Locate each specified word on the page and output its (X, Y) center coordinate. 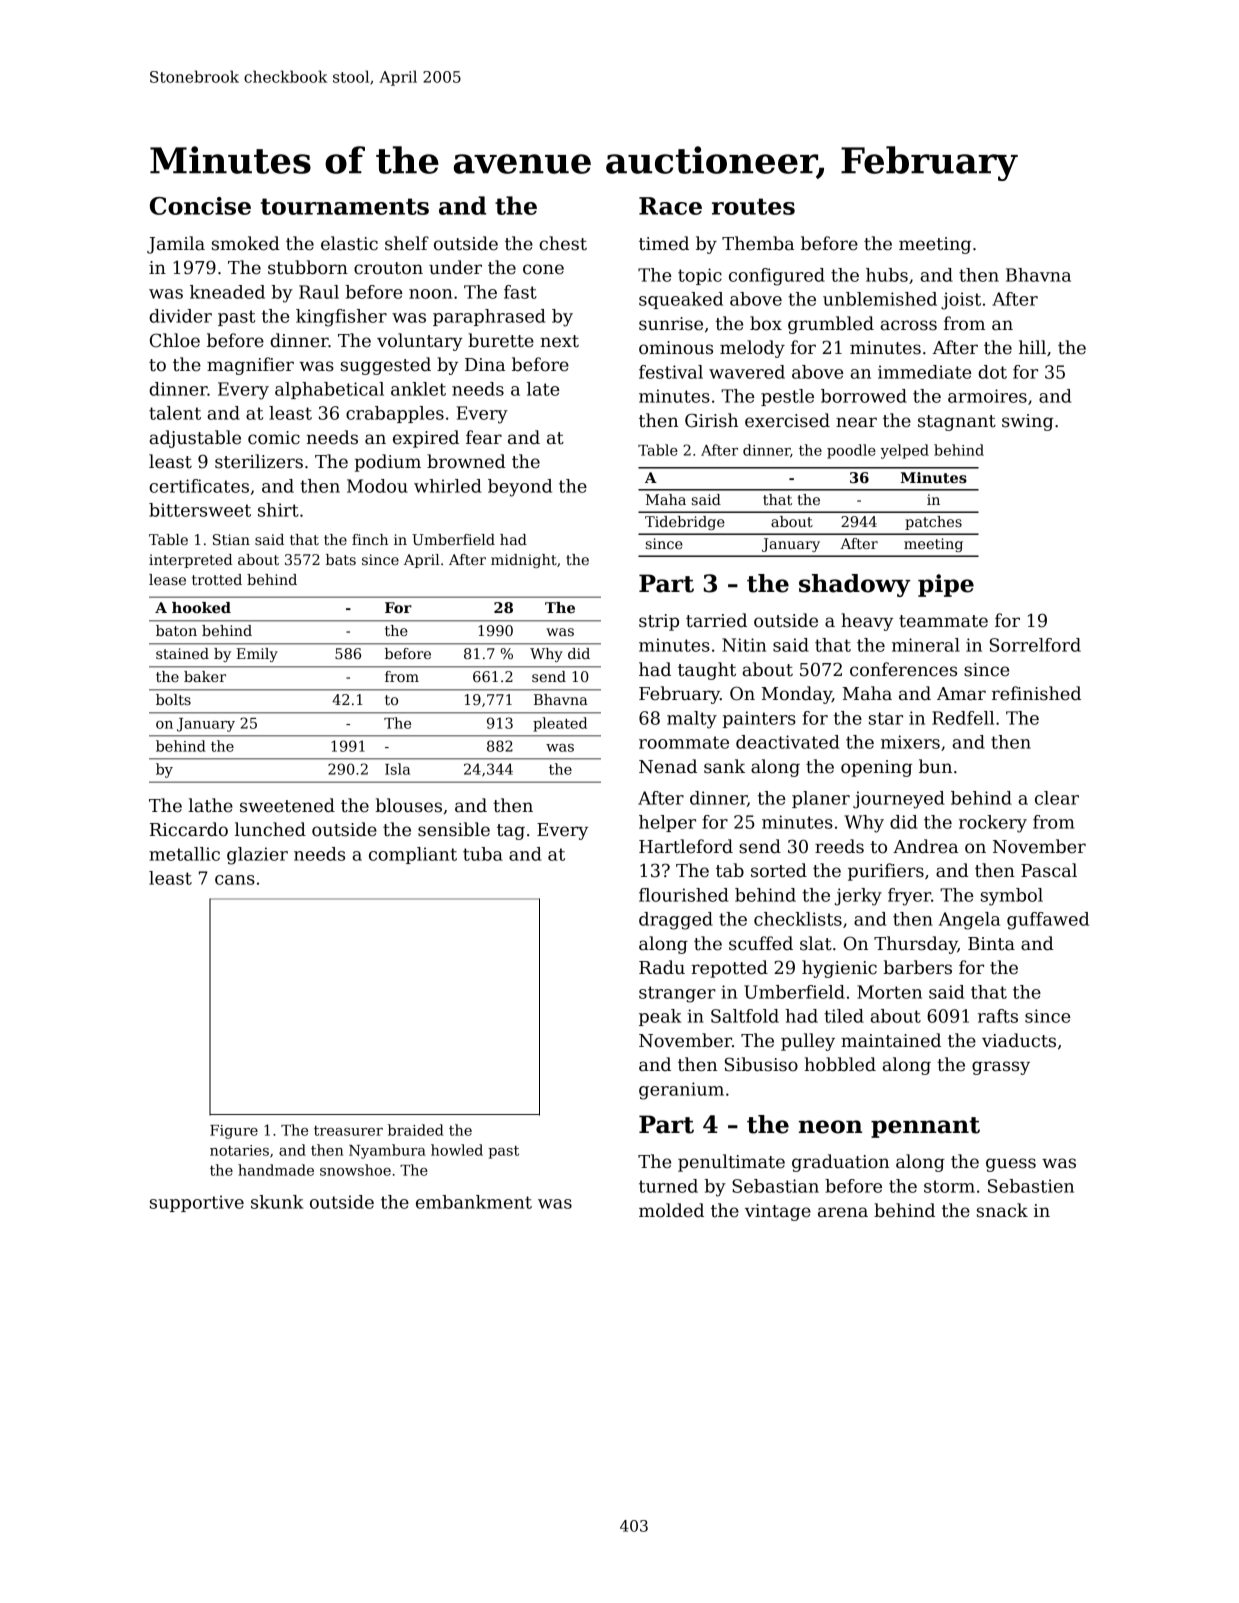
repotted (729, 969)
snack (1002, 1210)
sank (724, 766)
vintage (778, 1212)
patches (933, 523)
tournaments (345, 206)
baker (205, 676)
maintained (891, 1040)
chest (563, 243)
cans (235, 880)
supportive (197, 1203)
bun (935, 766)
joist (961, 301)
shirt (278, 510)
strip (659, 622)
